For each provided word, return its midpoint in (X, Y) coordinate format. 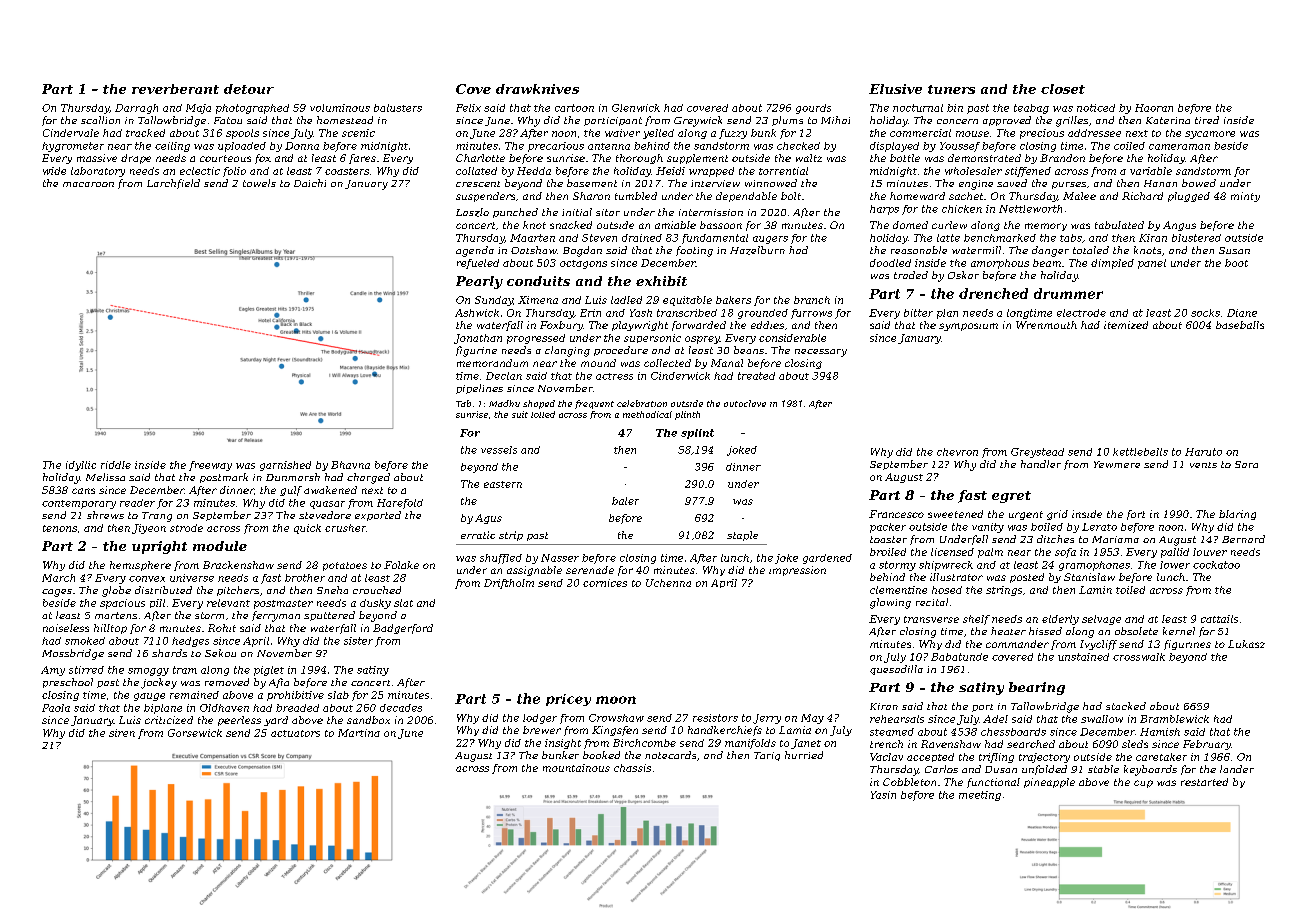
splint (697, 434)
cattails (1219, 619)
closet (1063, 89)
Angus (1179, 226)
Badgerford (403, 629)
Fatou (228, 120)
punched (515, 213)
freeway (210, 466)
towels (259, 183)
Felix (468, 108)
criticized (169, 720)
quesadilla (896, 670)
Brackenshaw (238, 565)
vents (1203, 465)
